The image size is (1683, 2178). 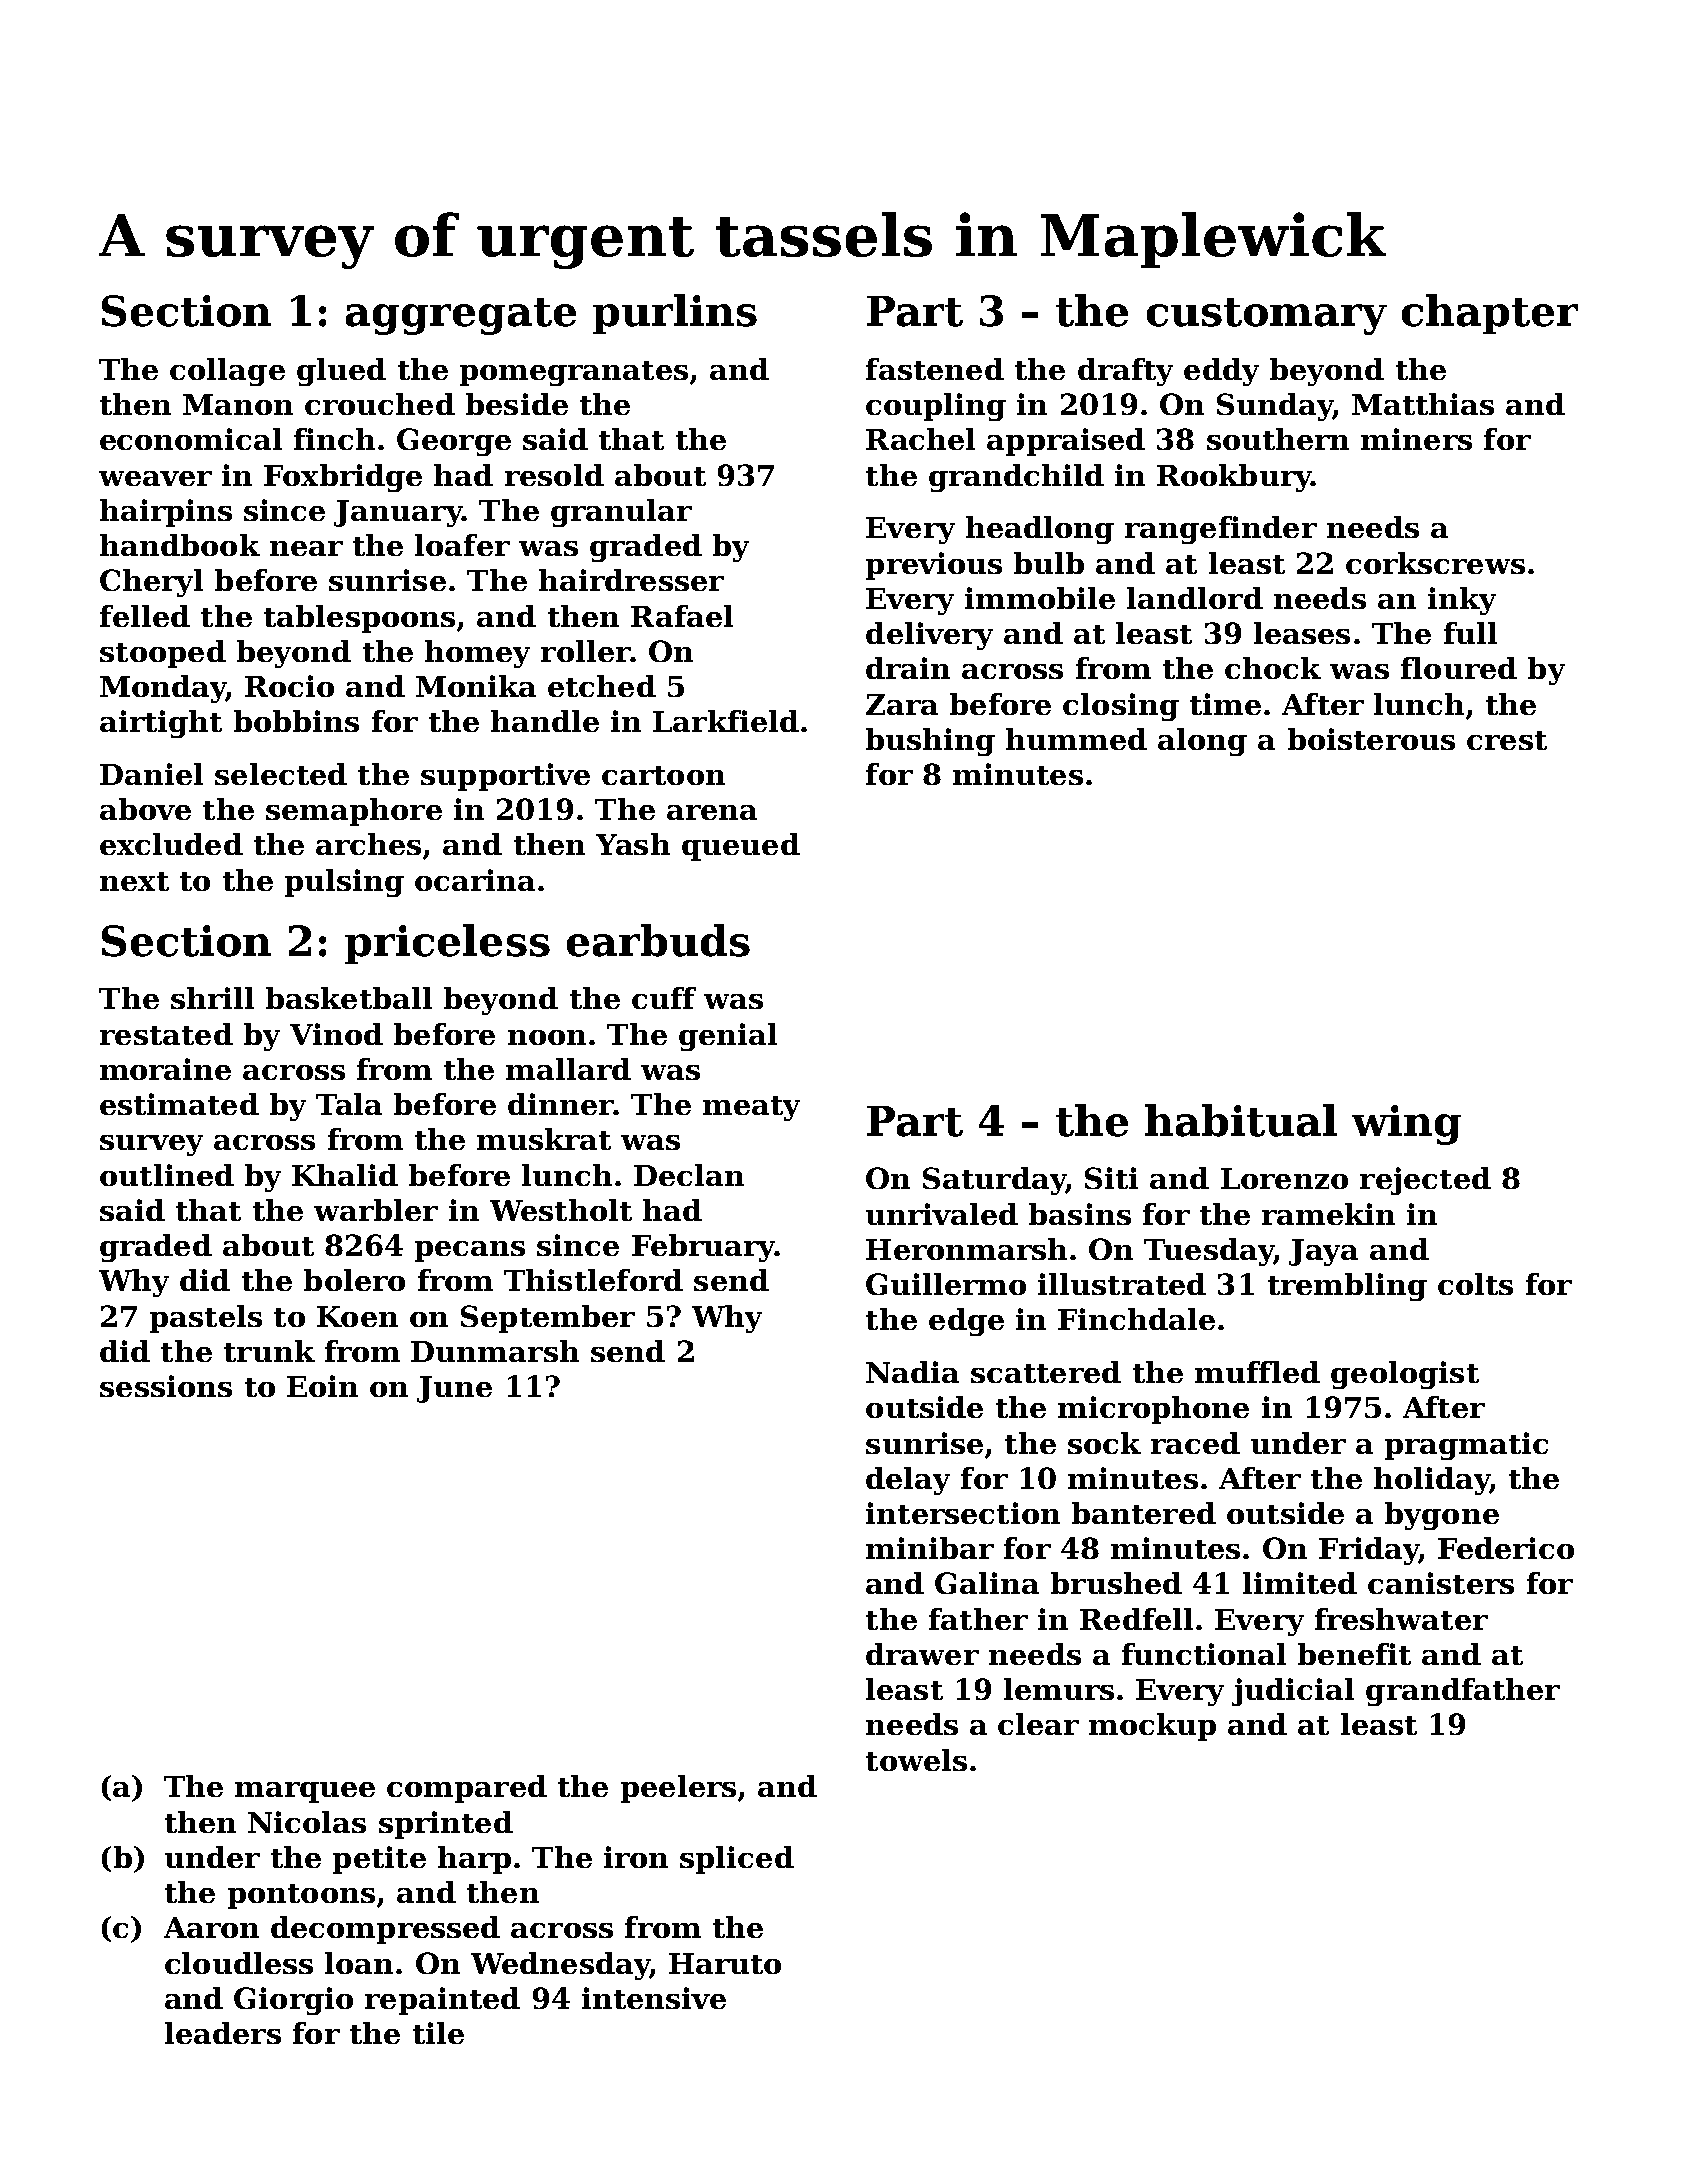 I want to click on Tala, so click(x=349, y=1104).
